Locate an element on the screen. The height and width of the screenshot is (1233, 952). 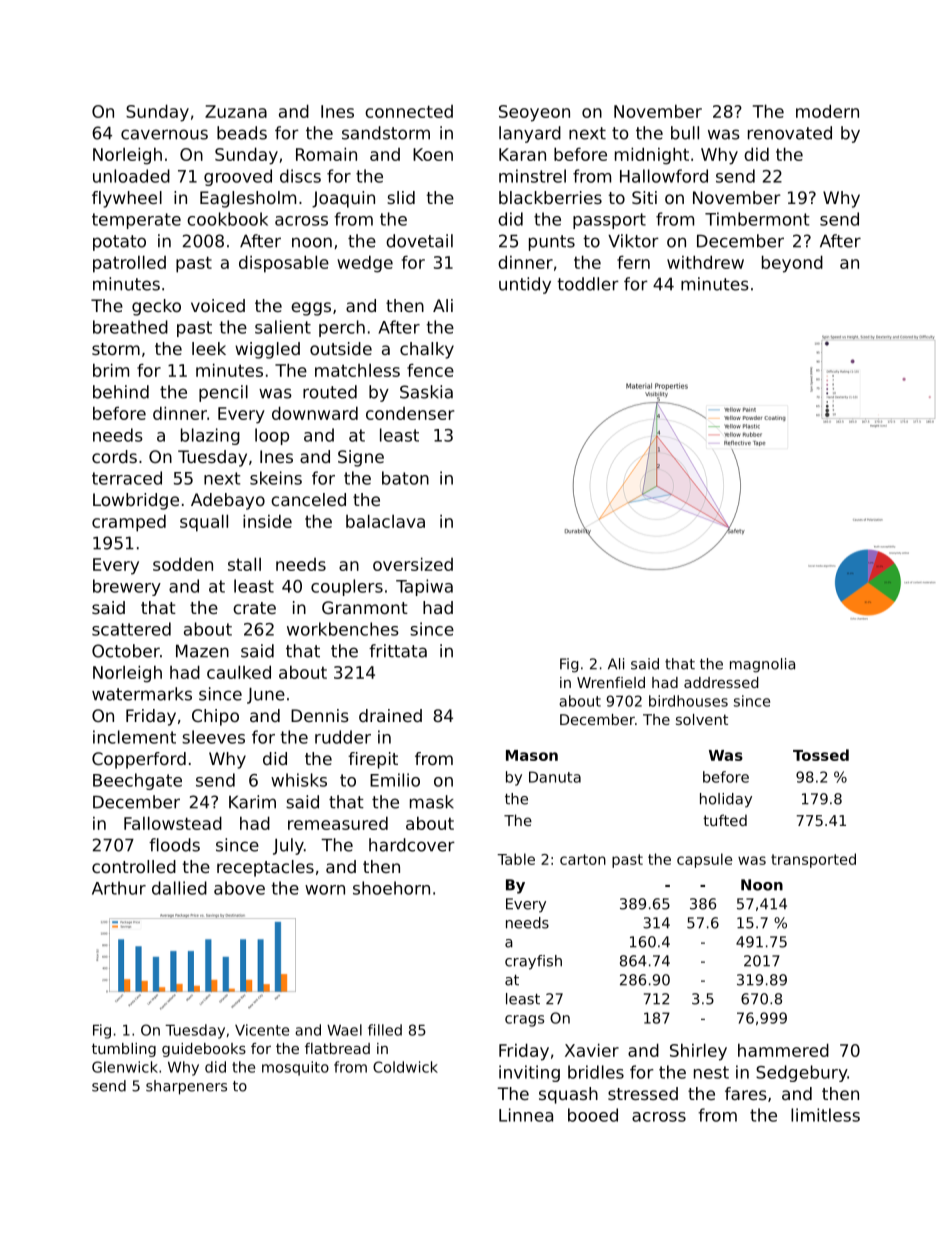
Timbermont is located at coordinates (757, 219).
